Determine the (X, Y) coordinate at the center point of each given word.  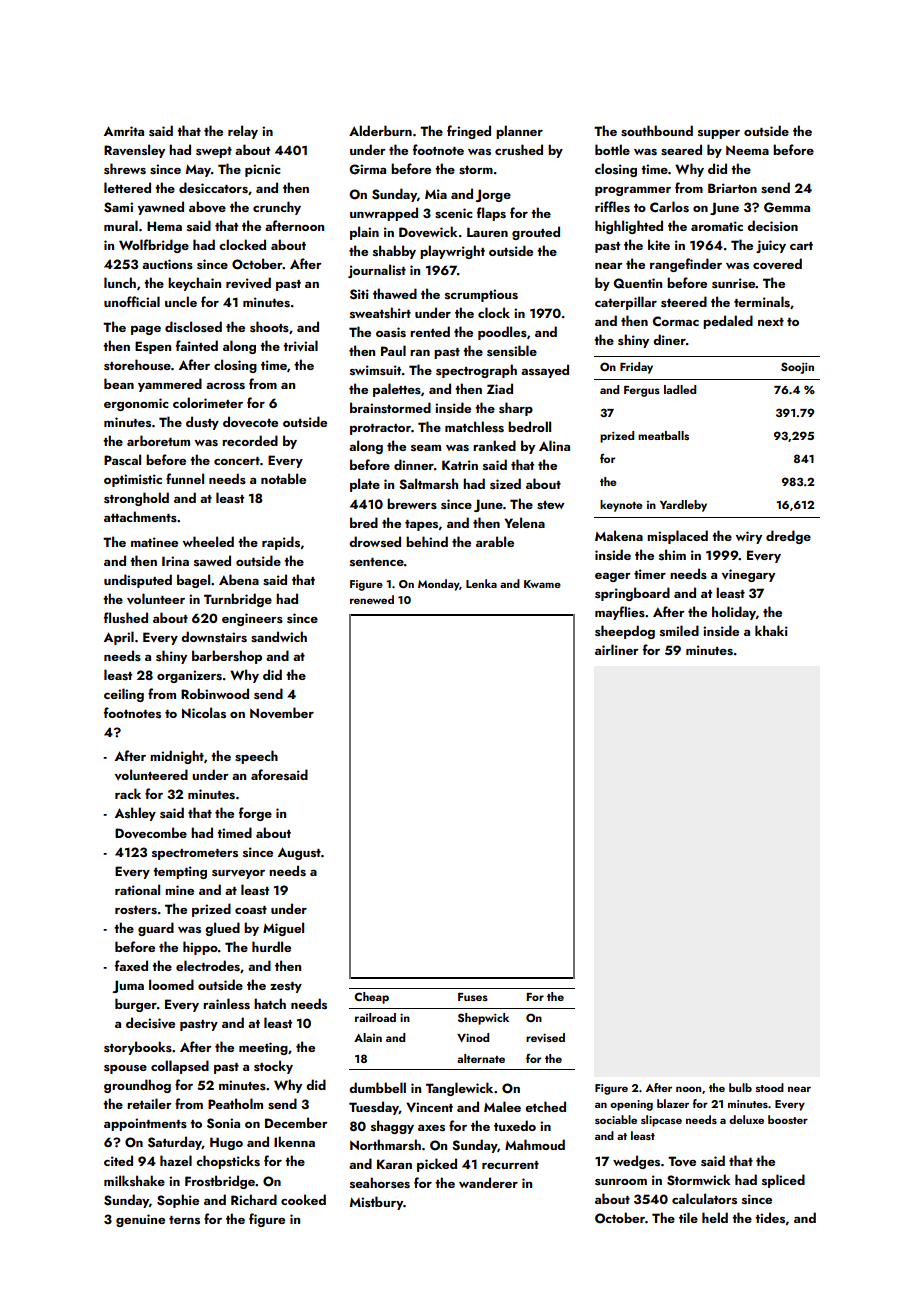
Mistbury (377, 1203)
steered (684, 301)
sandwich (279, 637)
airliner (617, 649)
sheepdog (625, 632)
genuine (140, 1220)
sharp (516, 409)
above (207, 206)
